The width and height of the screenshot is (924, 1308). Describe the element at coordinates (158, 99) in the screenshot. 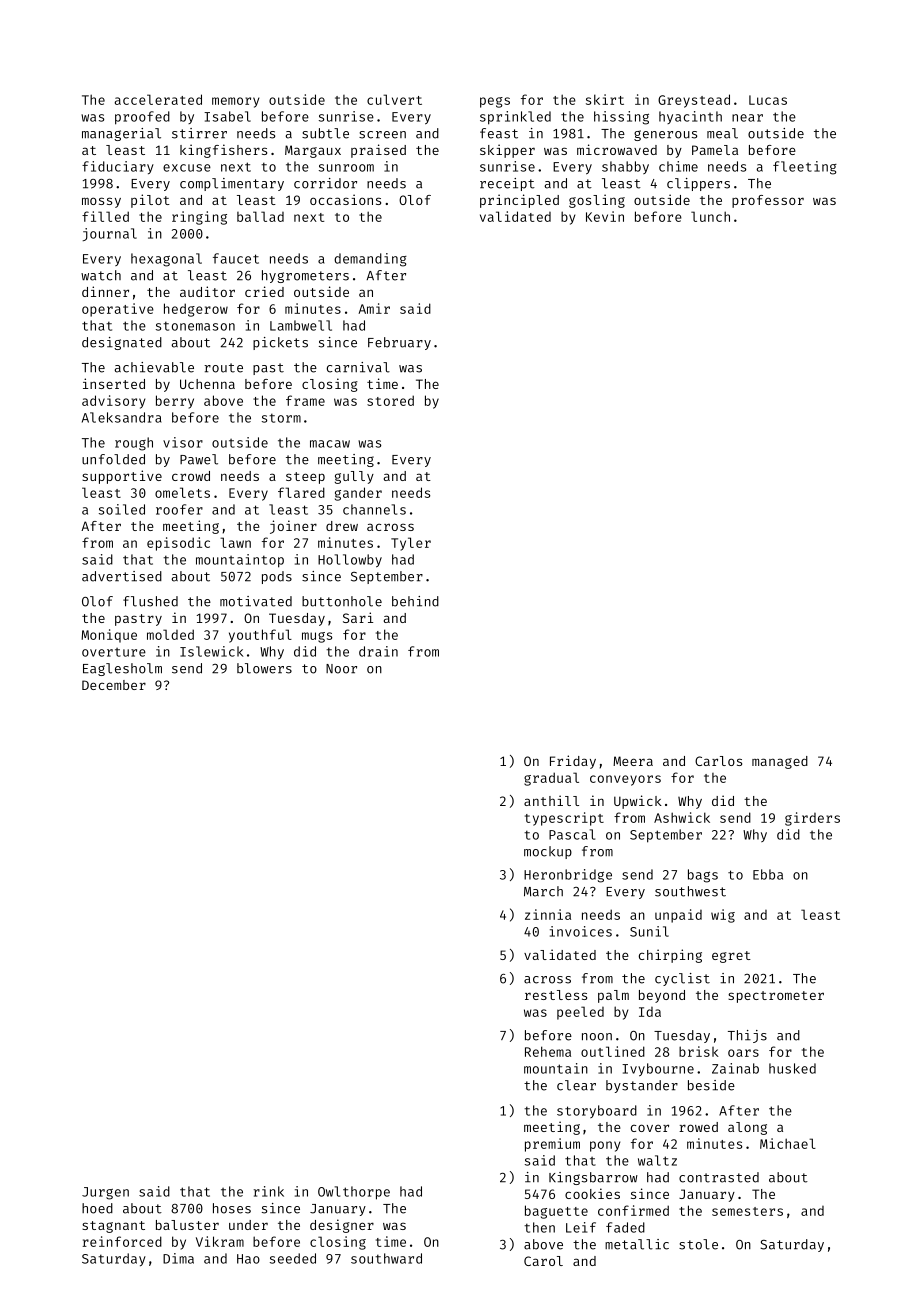

I see `accelerated` at that location.
